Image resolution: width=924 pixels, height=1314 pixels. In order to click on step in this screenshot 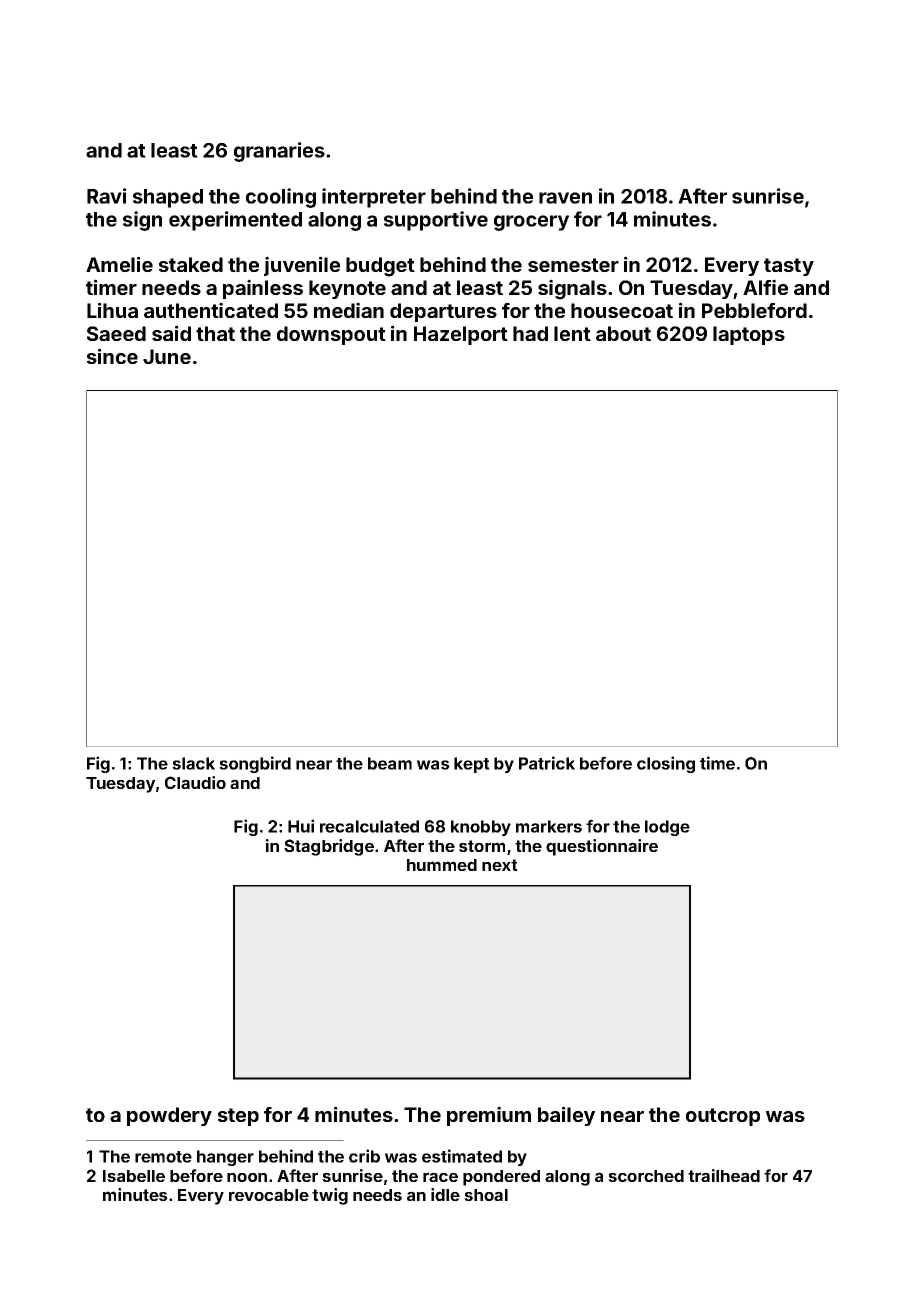, I will do `click(238, 1117)`.
